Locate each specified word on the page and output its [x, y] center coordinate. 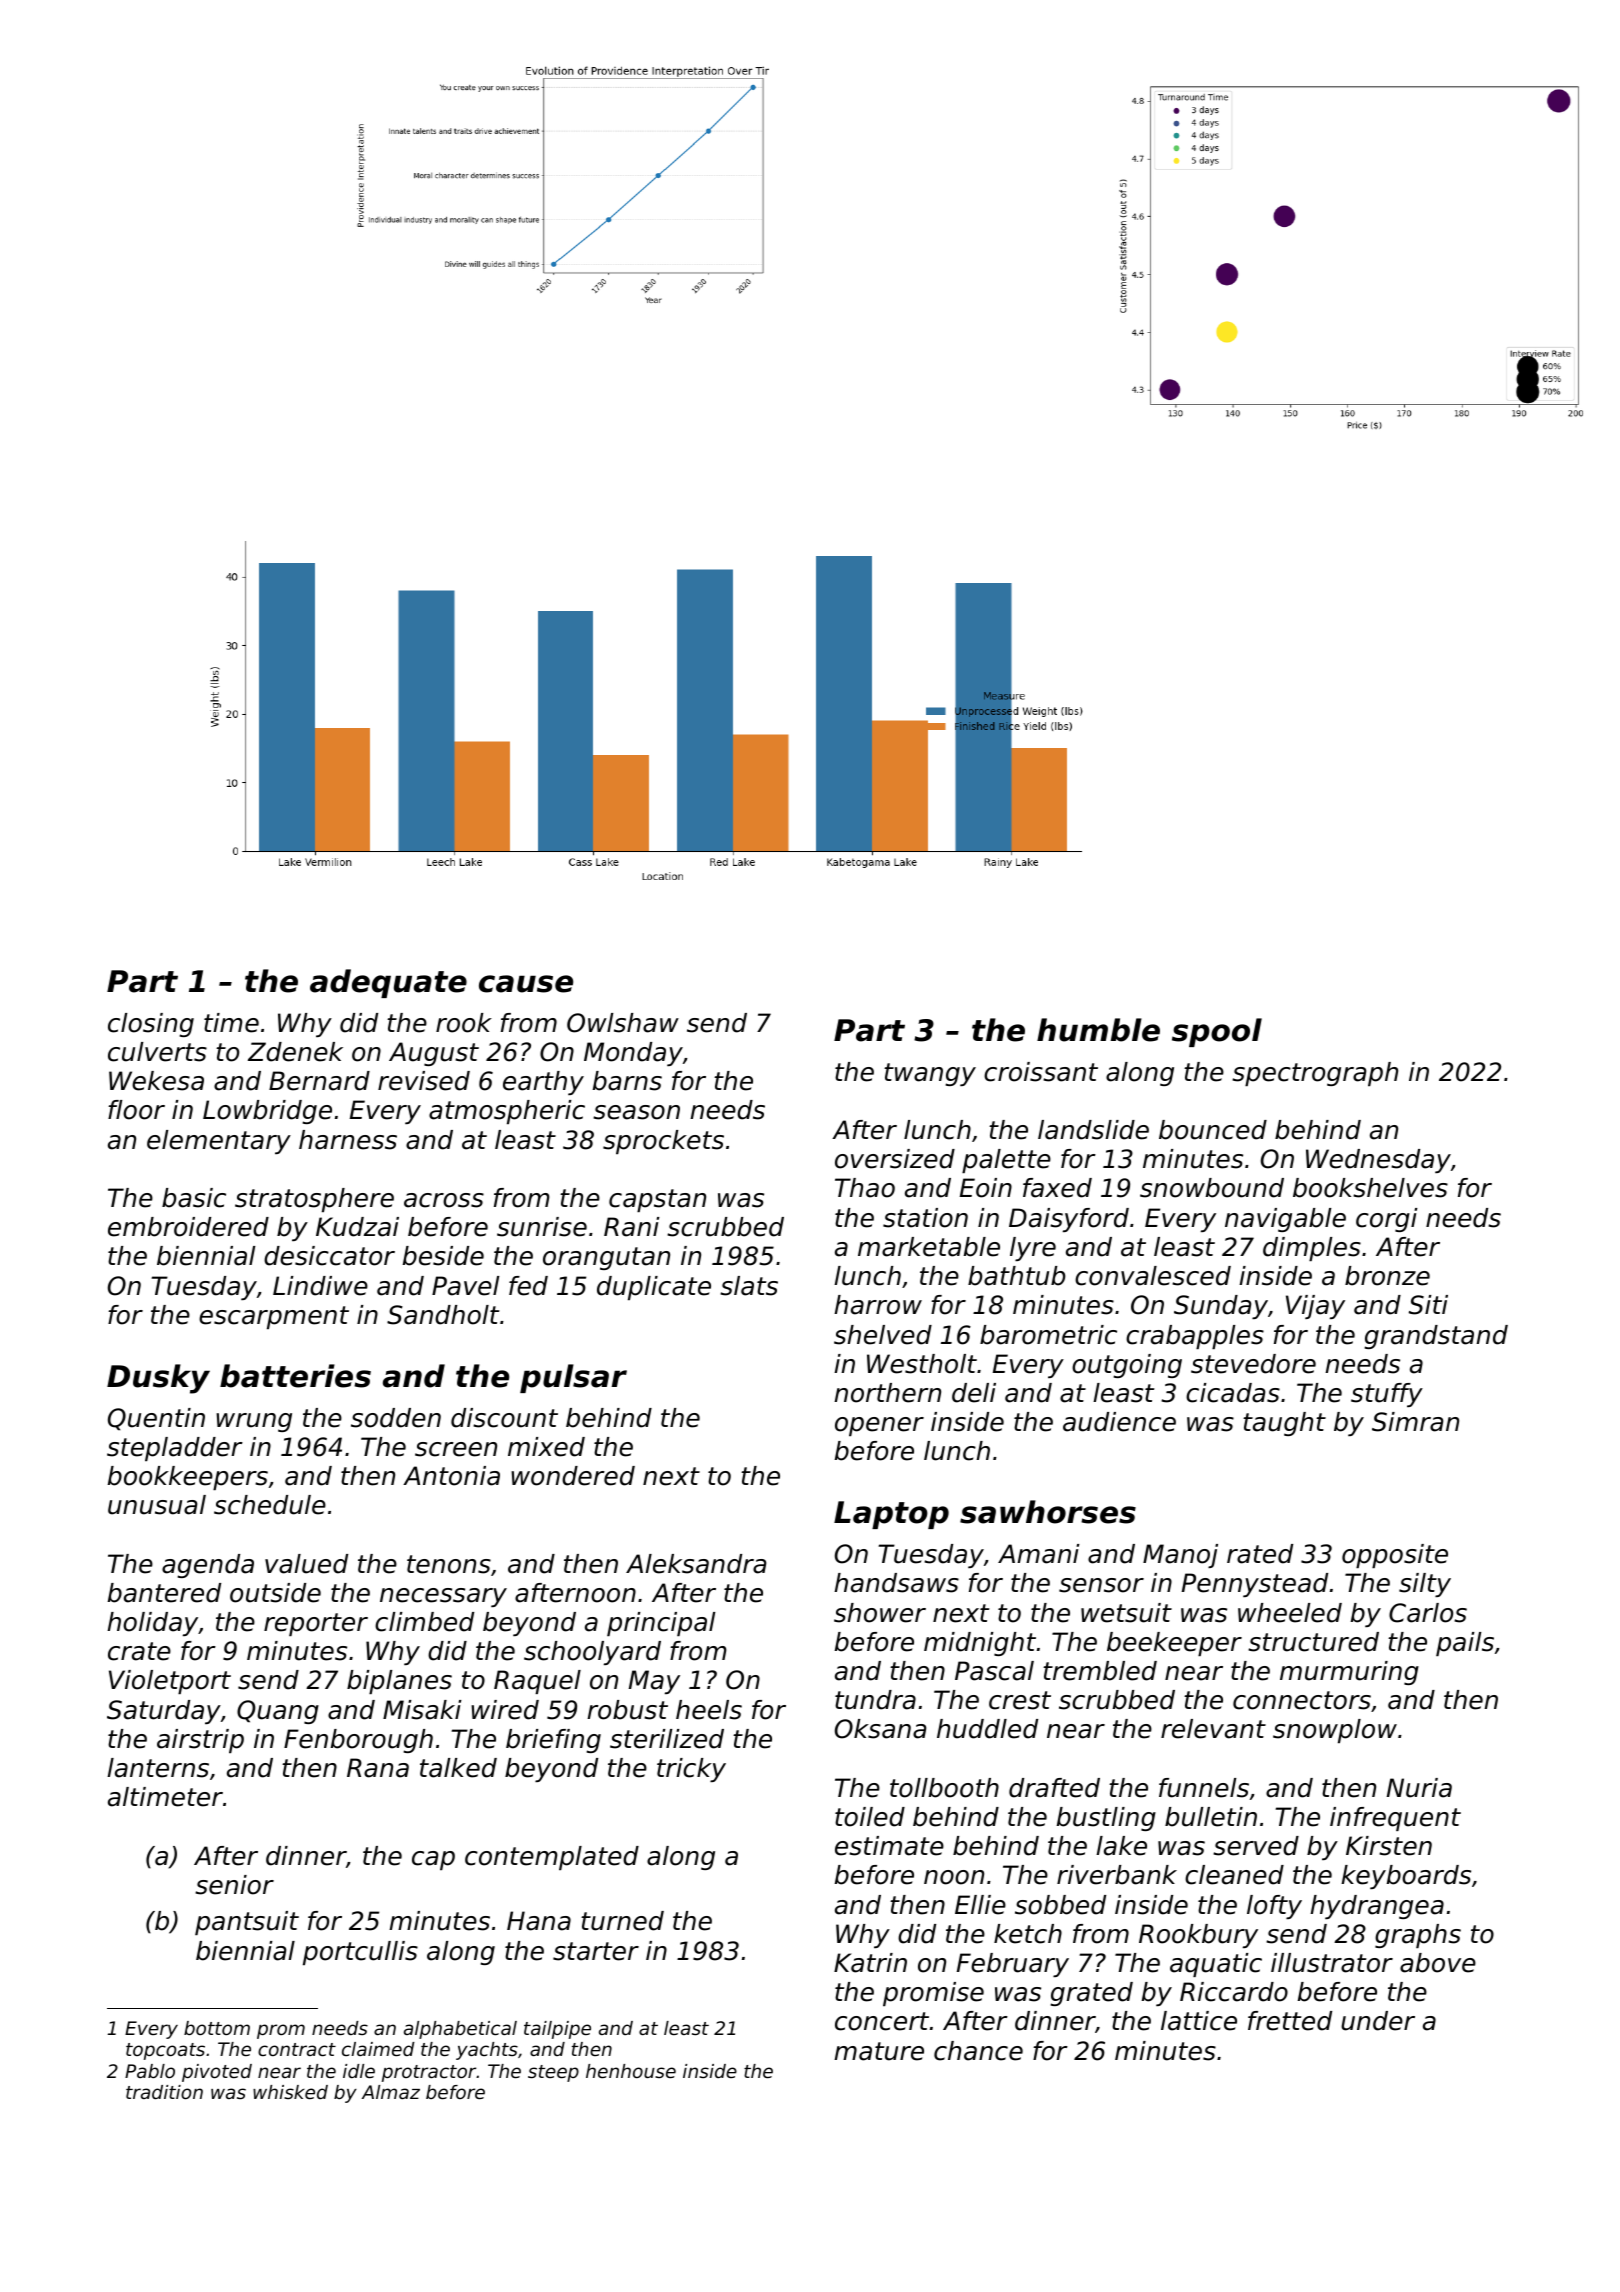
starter [596, 1951]
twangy [930, 1074]
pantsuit [247, 1923]
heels [709, 1710]
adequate [388, 983]
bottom [217, 2028]
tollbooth [944, 1788]
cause [526, 984]
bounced [1213, 1130]
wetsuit [1126, 1613]
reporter [316, 1624]
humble [1098, 1030]
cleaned [1234, 1875]
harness [348, 1140]
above [1438, 1963]
